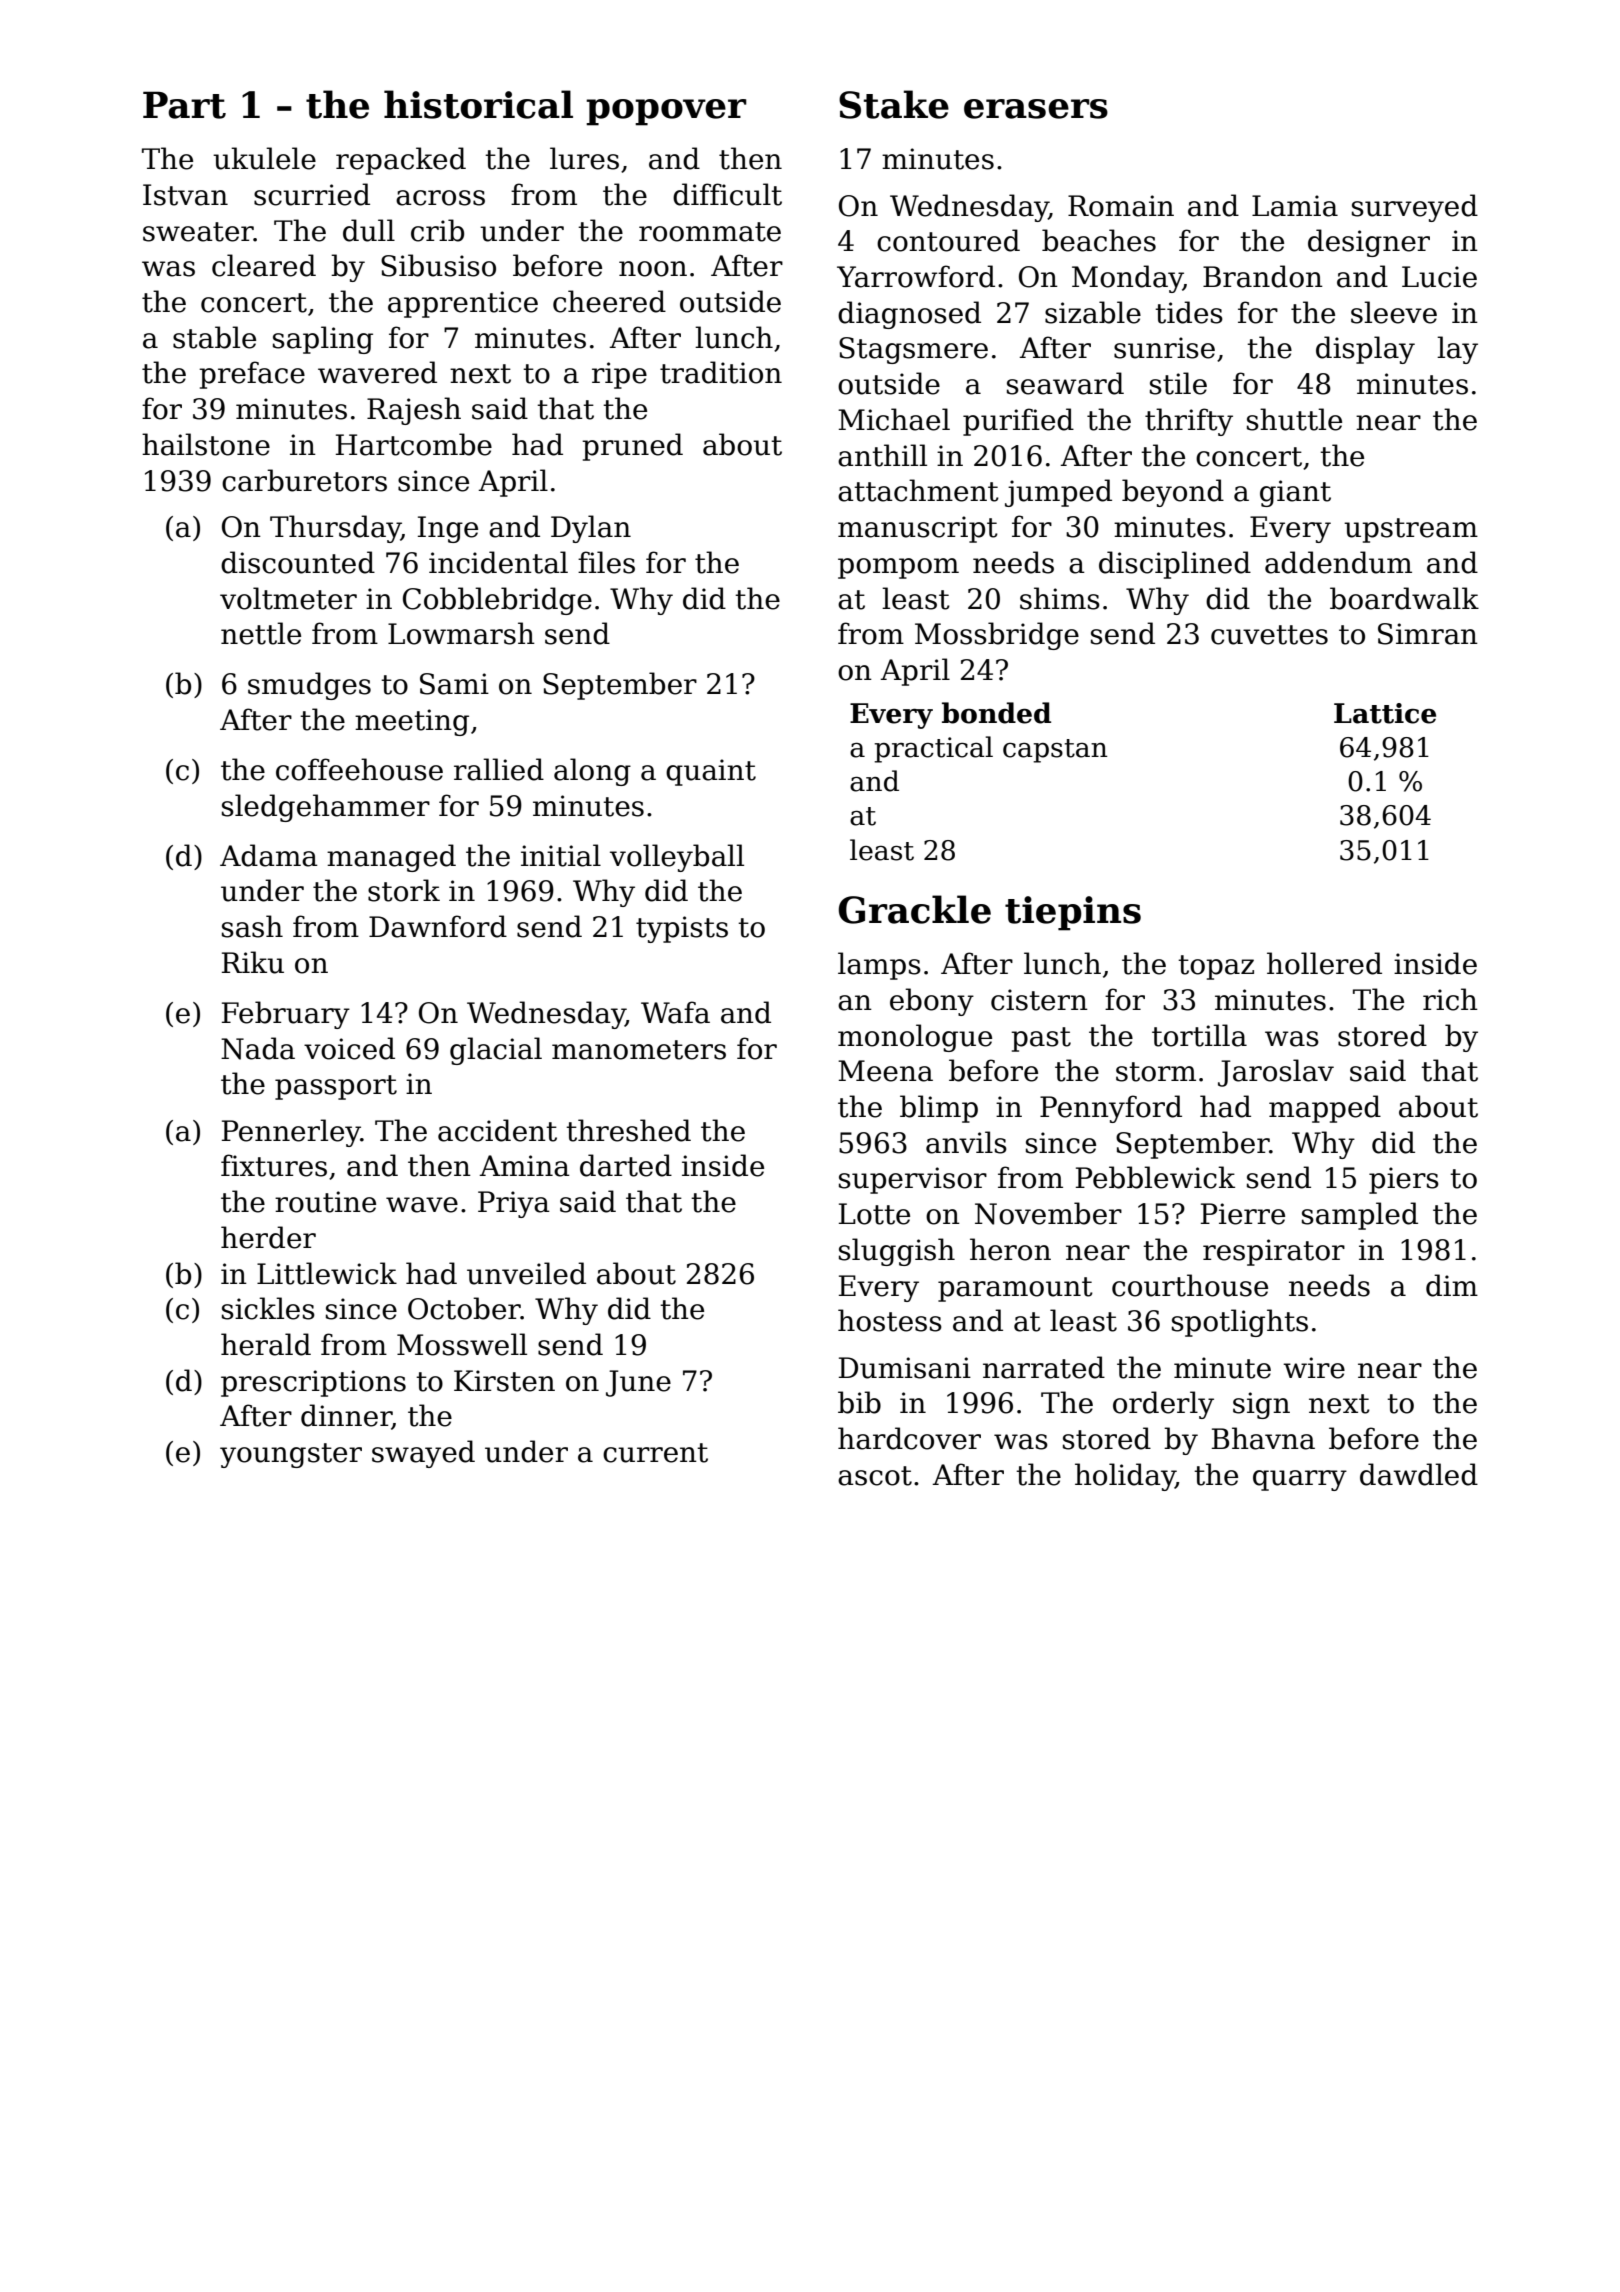 The image size is (1620, 2292). What do you see at coordinates (1190, 1285) in the screenshot?
I see `courthouse` at bounding box center [1190, 1285].
